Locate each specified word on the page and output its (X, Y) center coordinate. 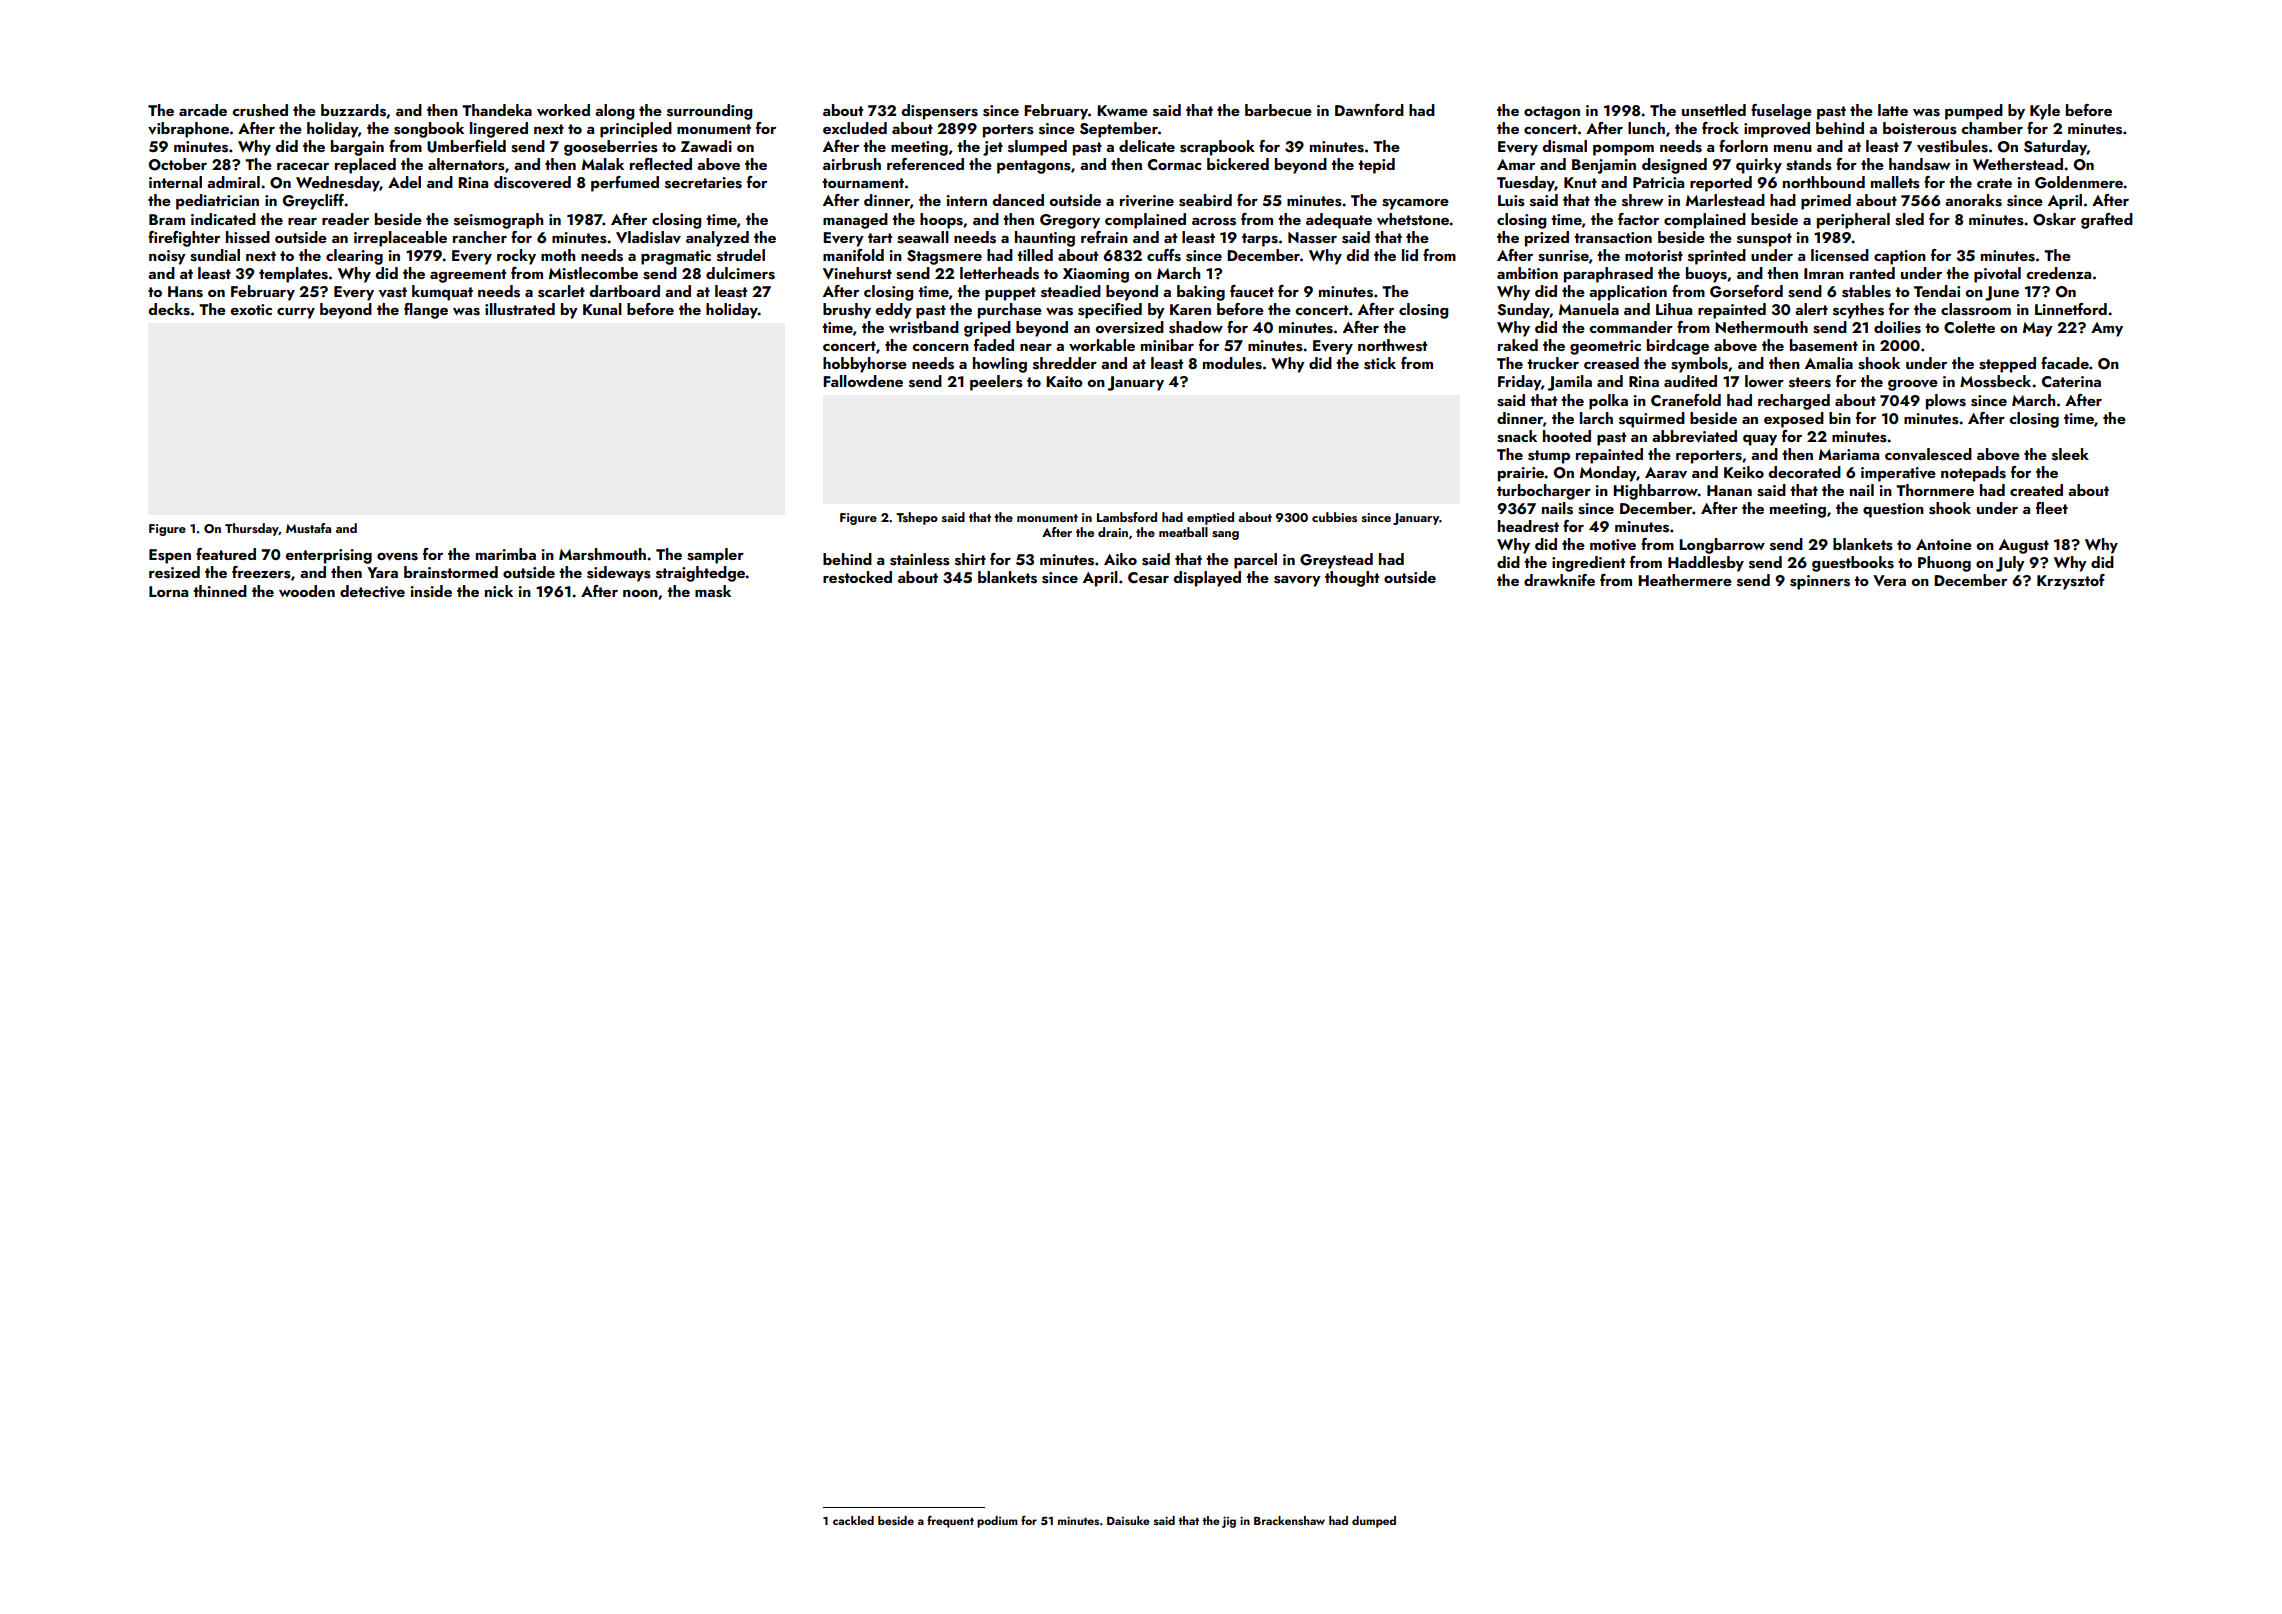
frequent (950, 1521)
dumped (1374, 1522)
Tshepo (917, 518)
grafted (2107, 221)
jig (1229, 1522)
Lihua (1674, 309)
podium (997, 1522)
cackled (853, 1520)
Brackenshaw (1289, 1520)
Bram (167, 219)
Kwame (1122, 110)
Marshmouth (602, 554)
